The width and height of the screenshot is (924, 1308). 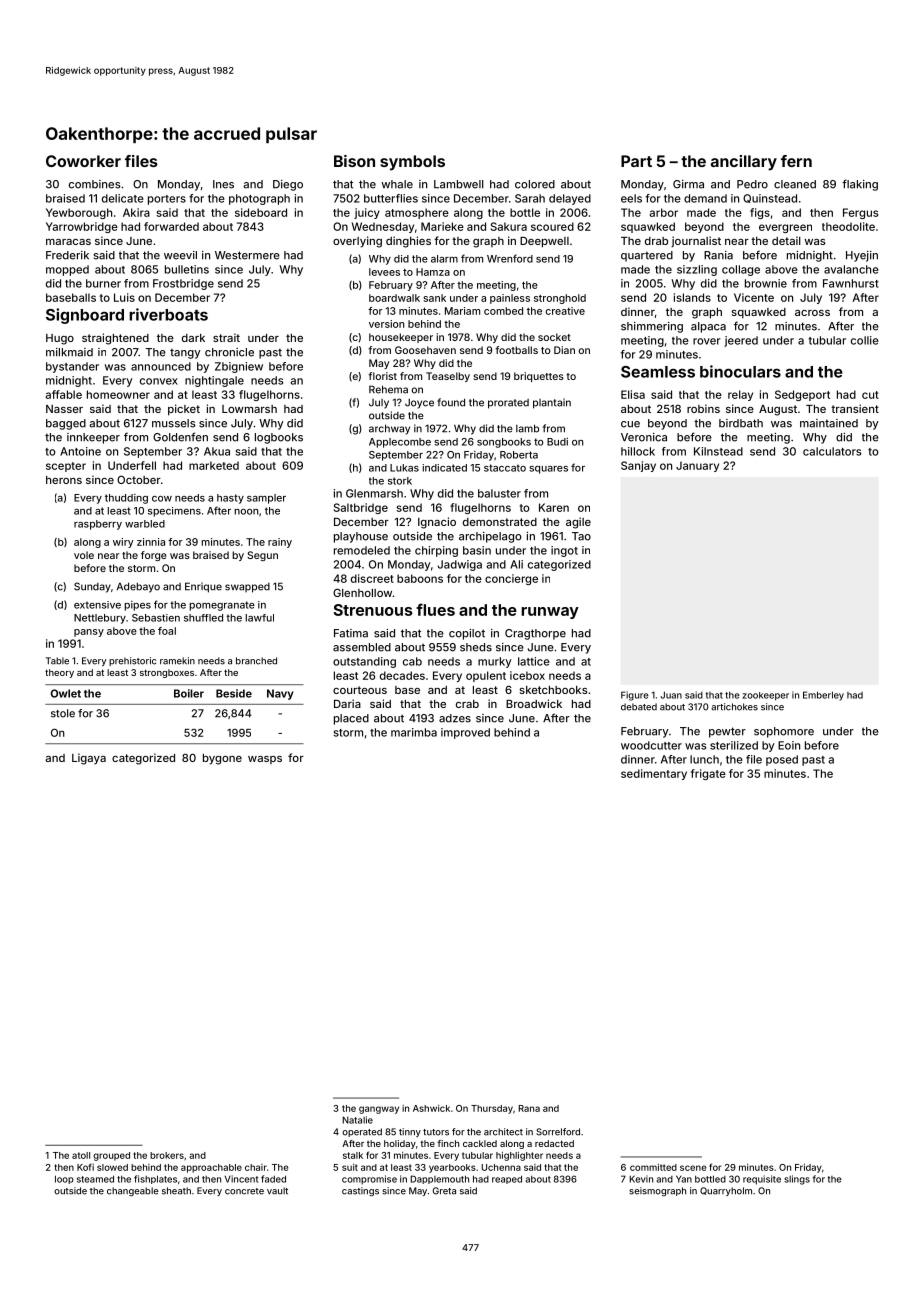 I want to click on weevil, so click(x=180, y=255).
